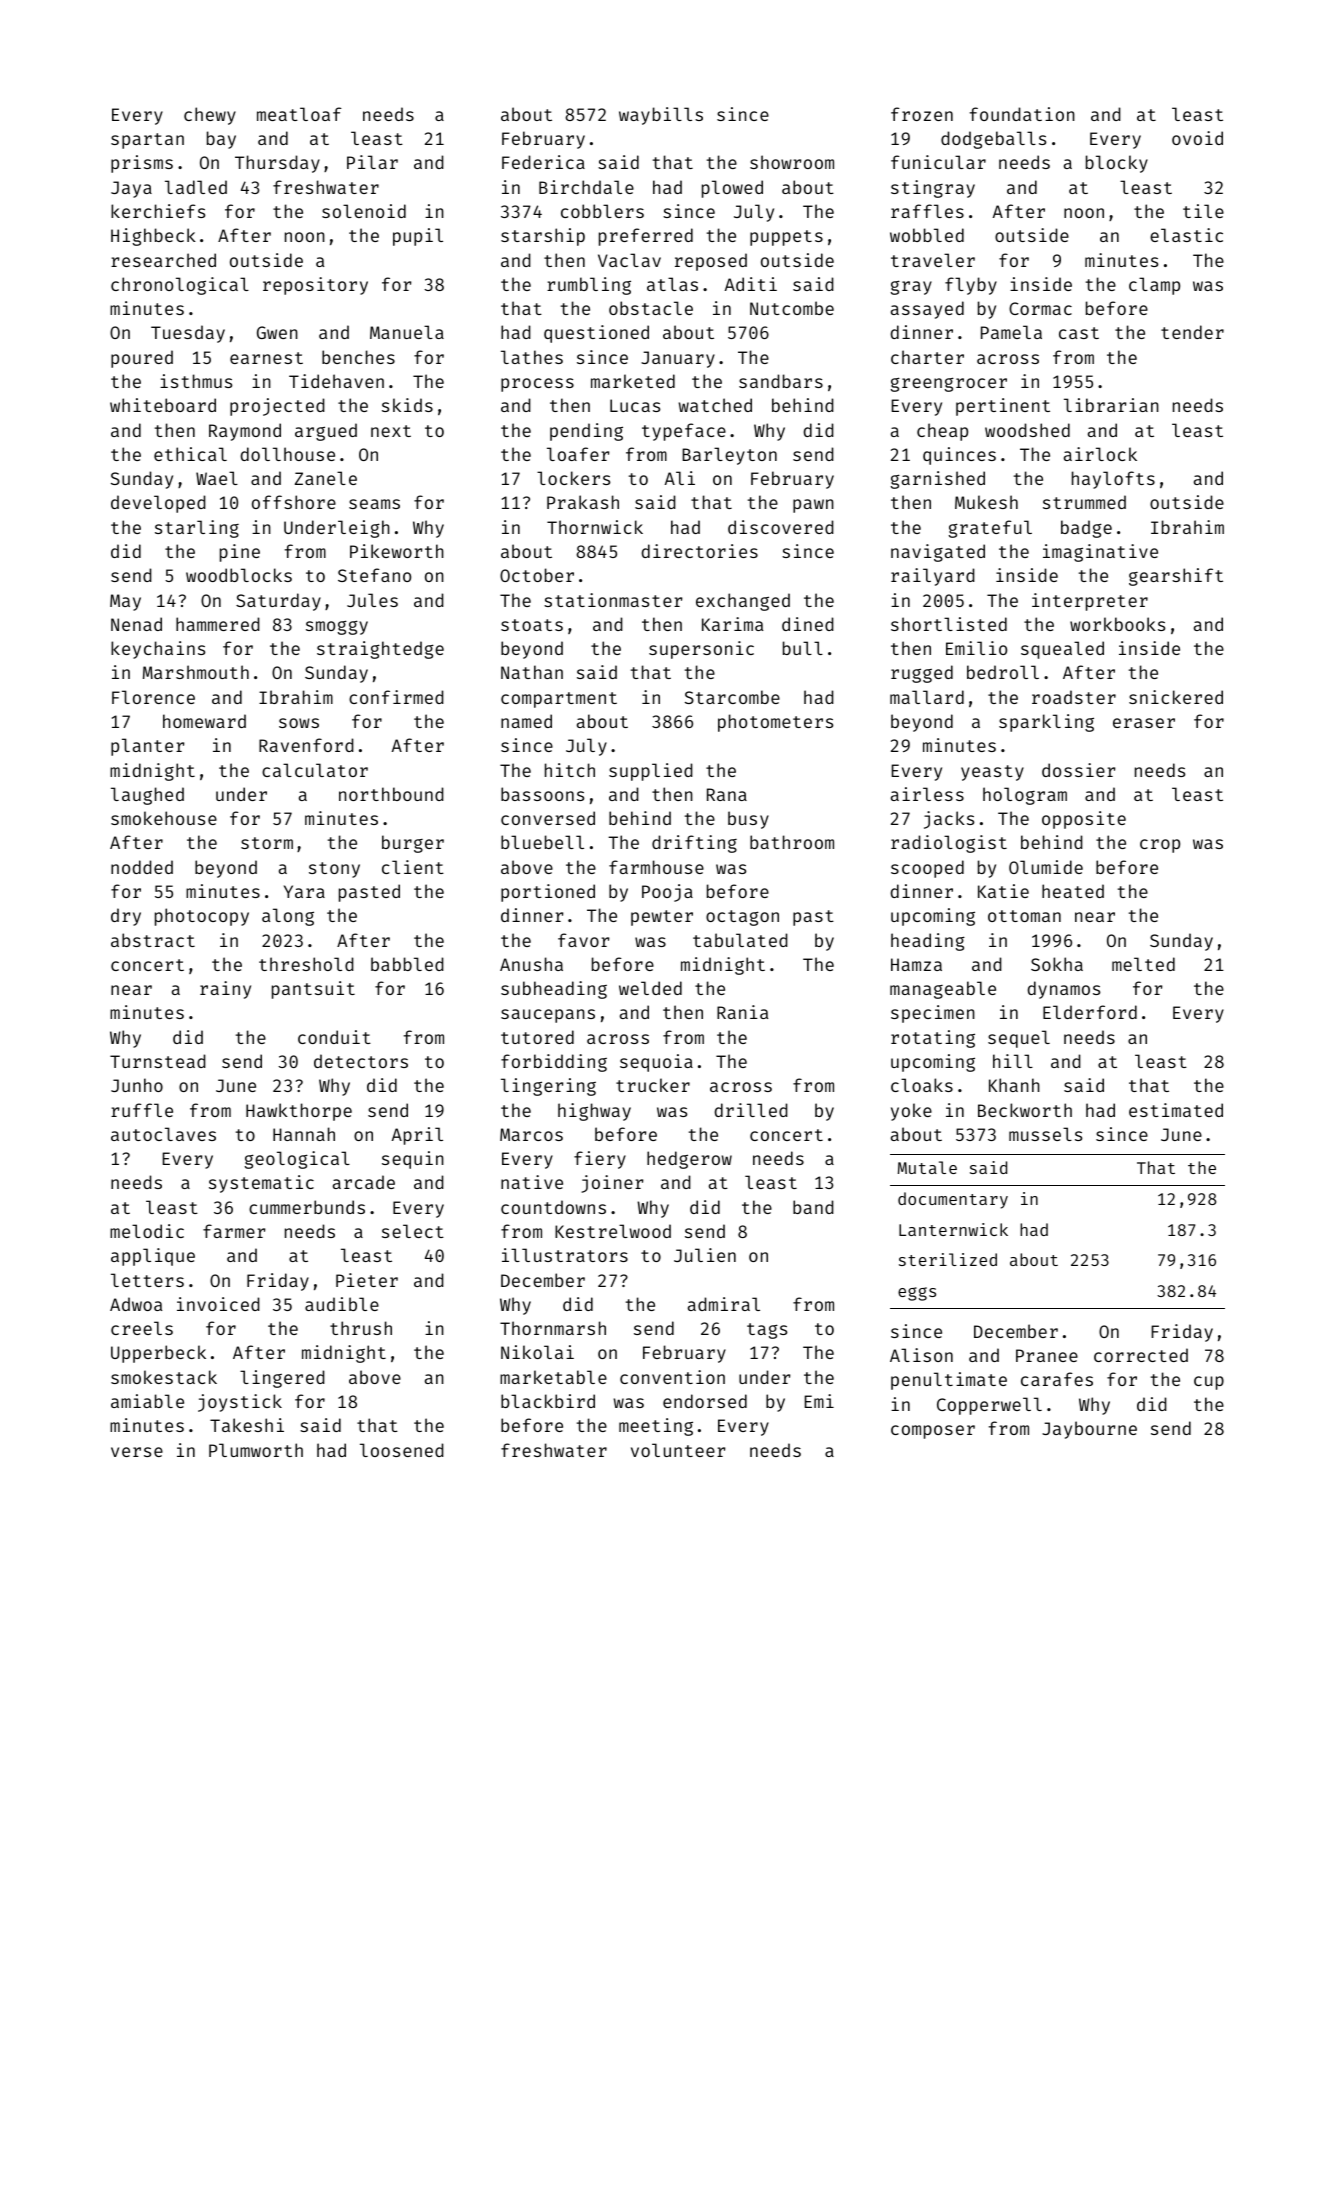 Image resolution: width=1335 pixels, height=2198 pixels. What do you see at coordinates (1057, 964) in the image?
I see `Sokha` at bounding box center [1057, 964].
